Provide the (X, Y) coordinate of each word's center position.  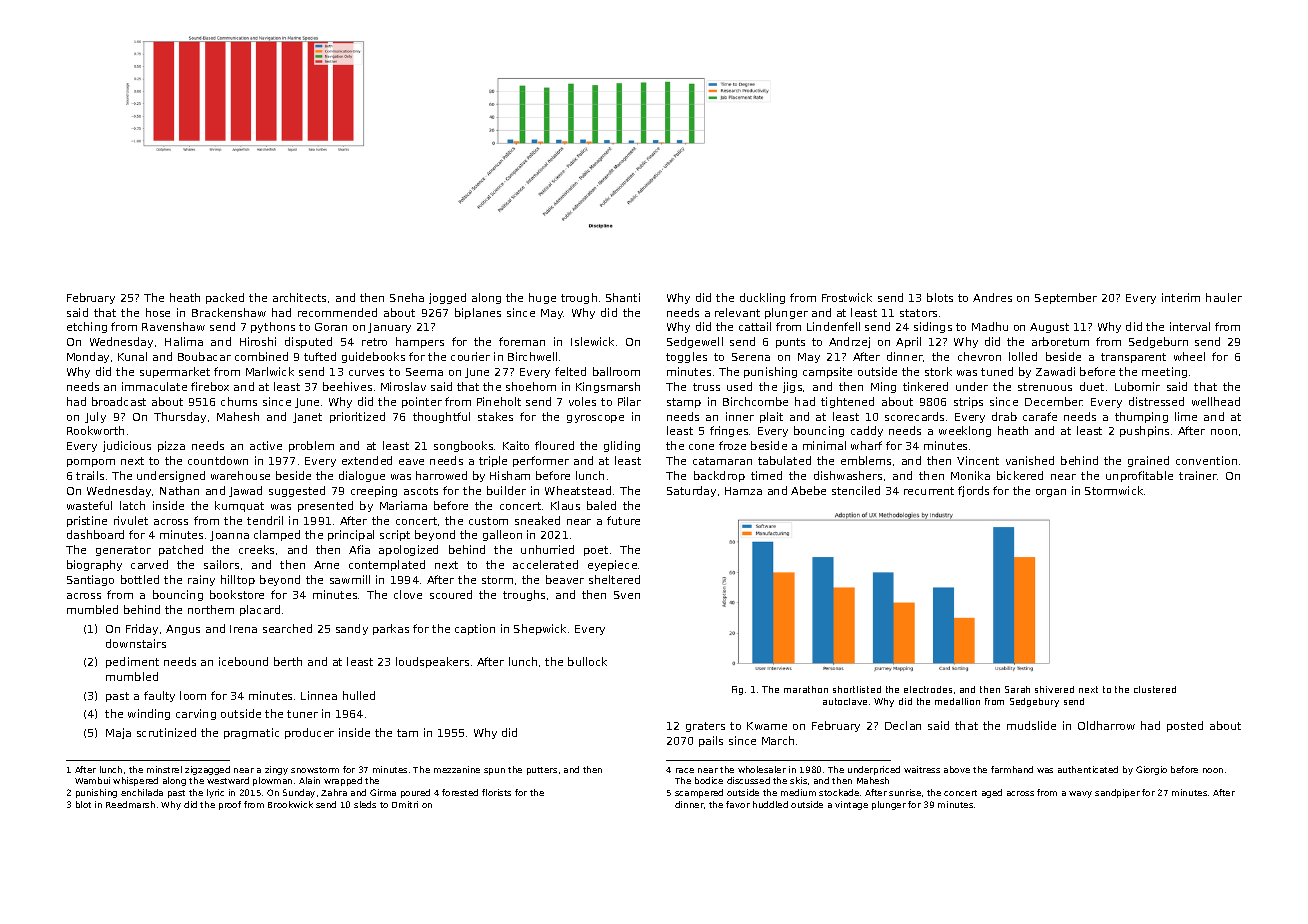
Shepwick (540, 629)
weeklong (965, 431)
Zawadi (1055, 371)
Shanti (623, 297)
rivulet (131, 520)
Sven (627, 595)
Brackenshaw (229, 312)
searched (287, 628)
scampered (699, 793)
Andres (992, 297)
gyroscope (595, 419)
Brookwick (290, 804)
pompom (91, 463)
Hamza (743, 491)
